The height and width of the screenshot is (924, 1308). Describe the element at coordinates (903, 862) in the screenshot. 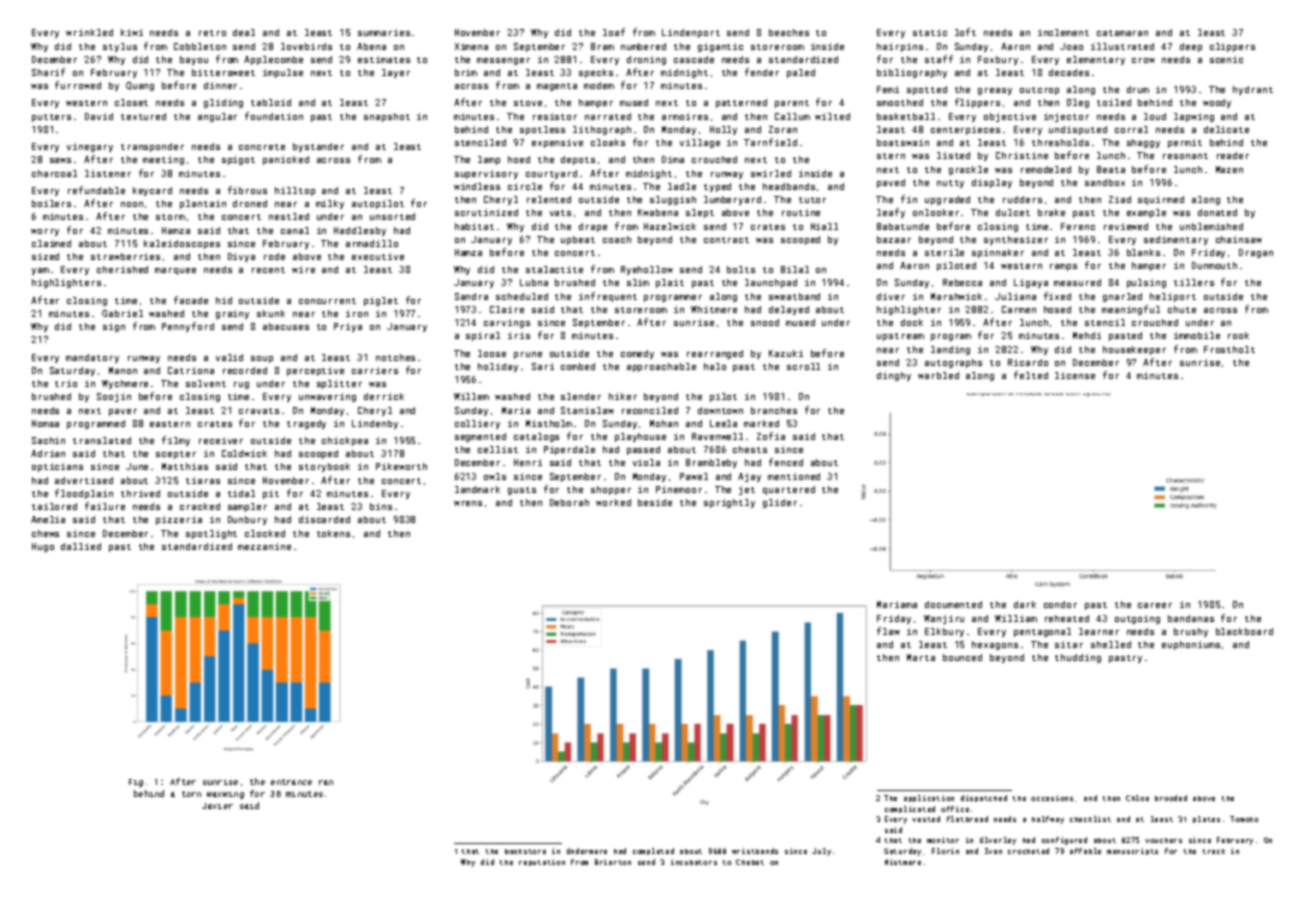

I see `Mistmere` at that location.
